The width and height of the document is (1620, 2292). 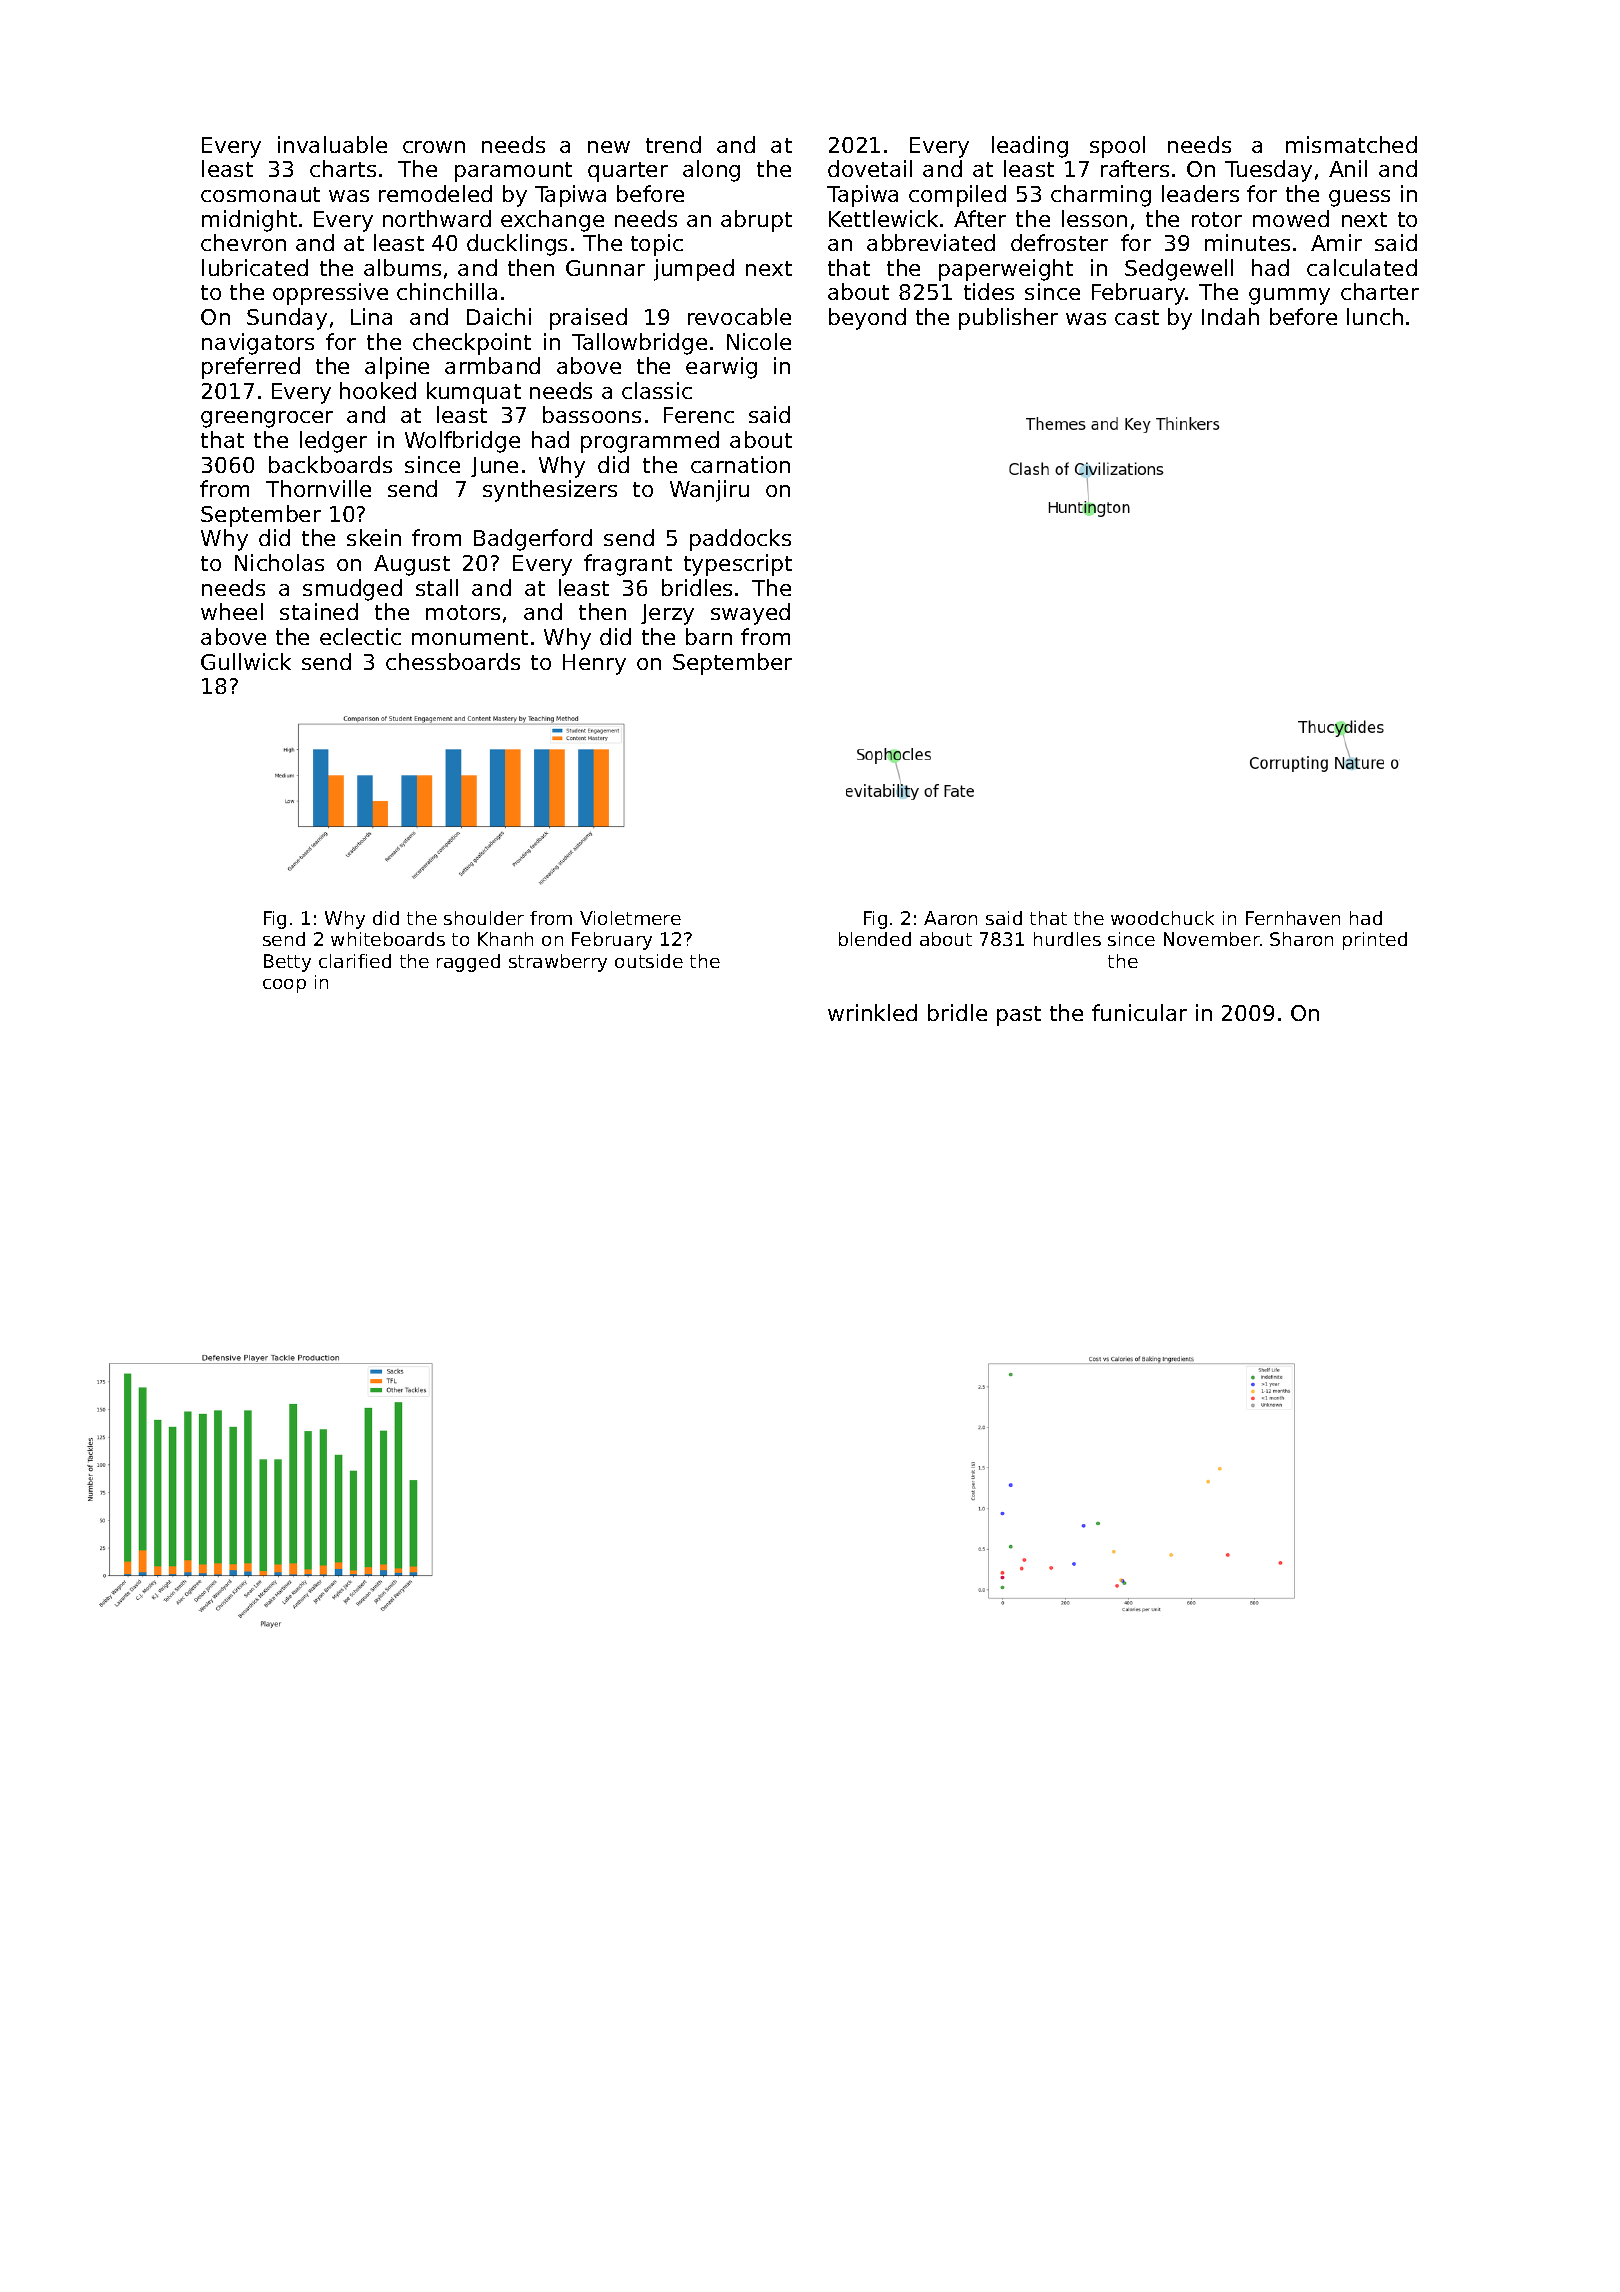 What do you see at coordinates (709, 636) in the document?
I see `barn` at bounding box center [709, 636].
